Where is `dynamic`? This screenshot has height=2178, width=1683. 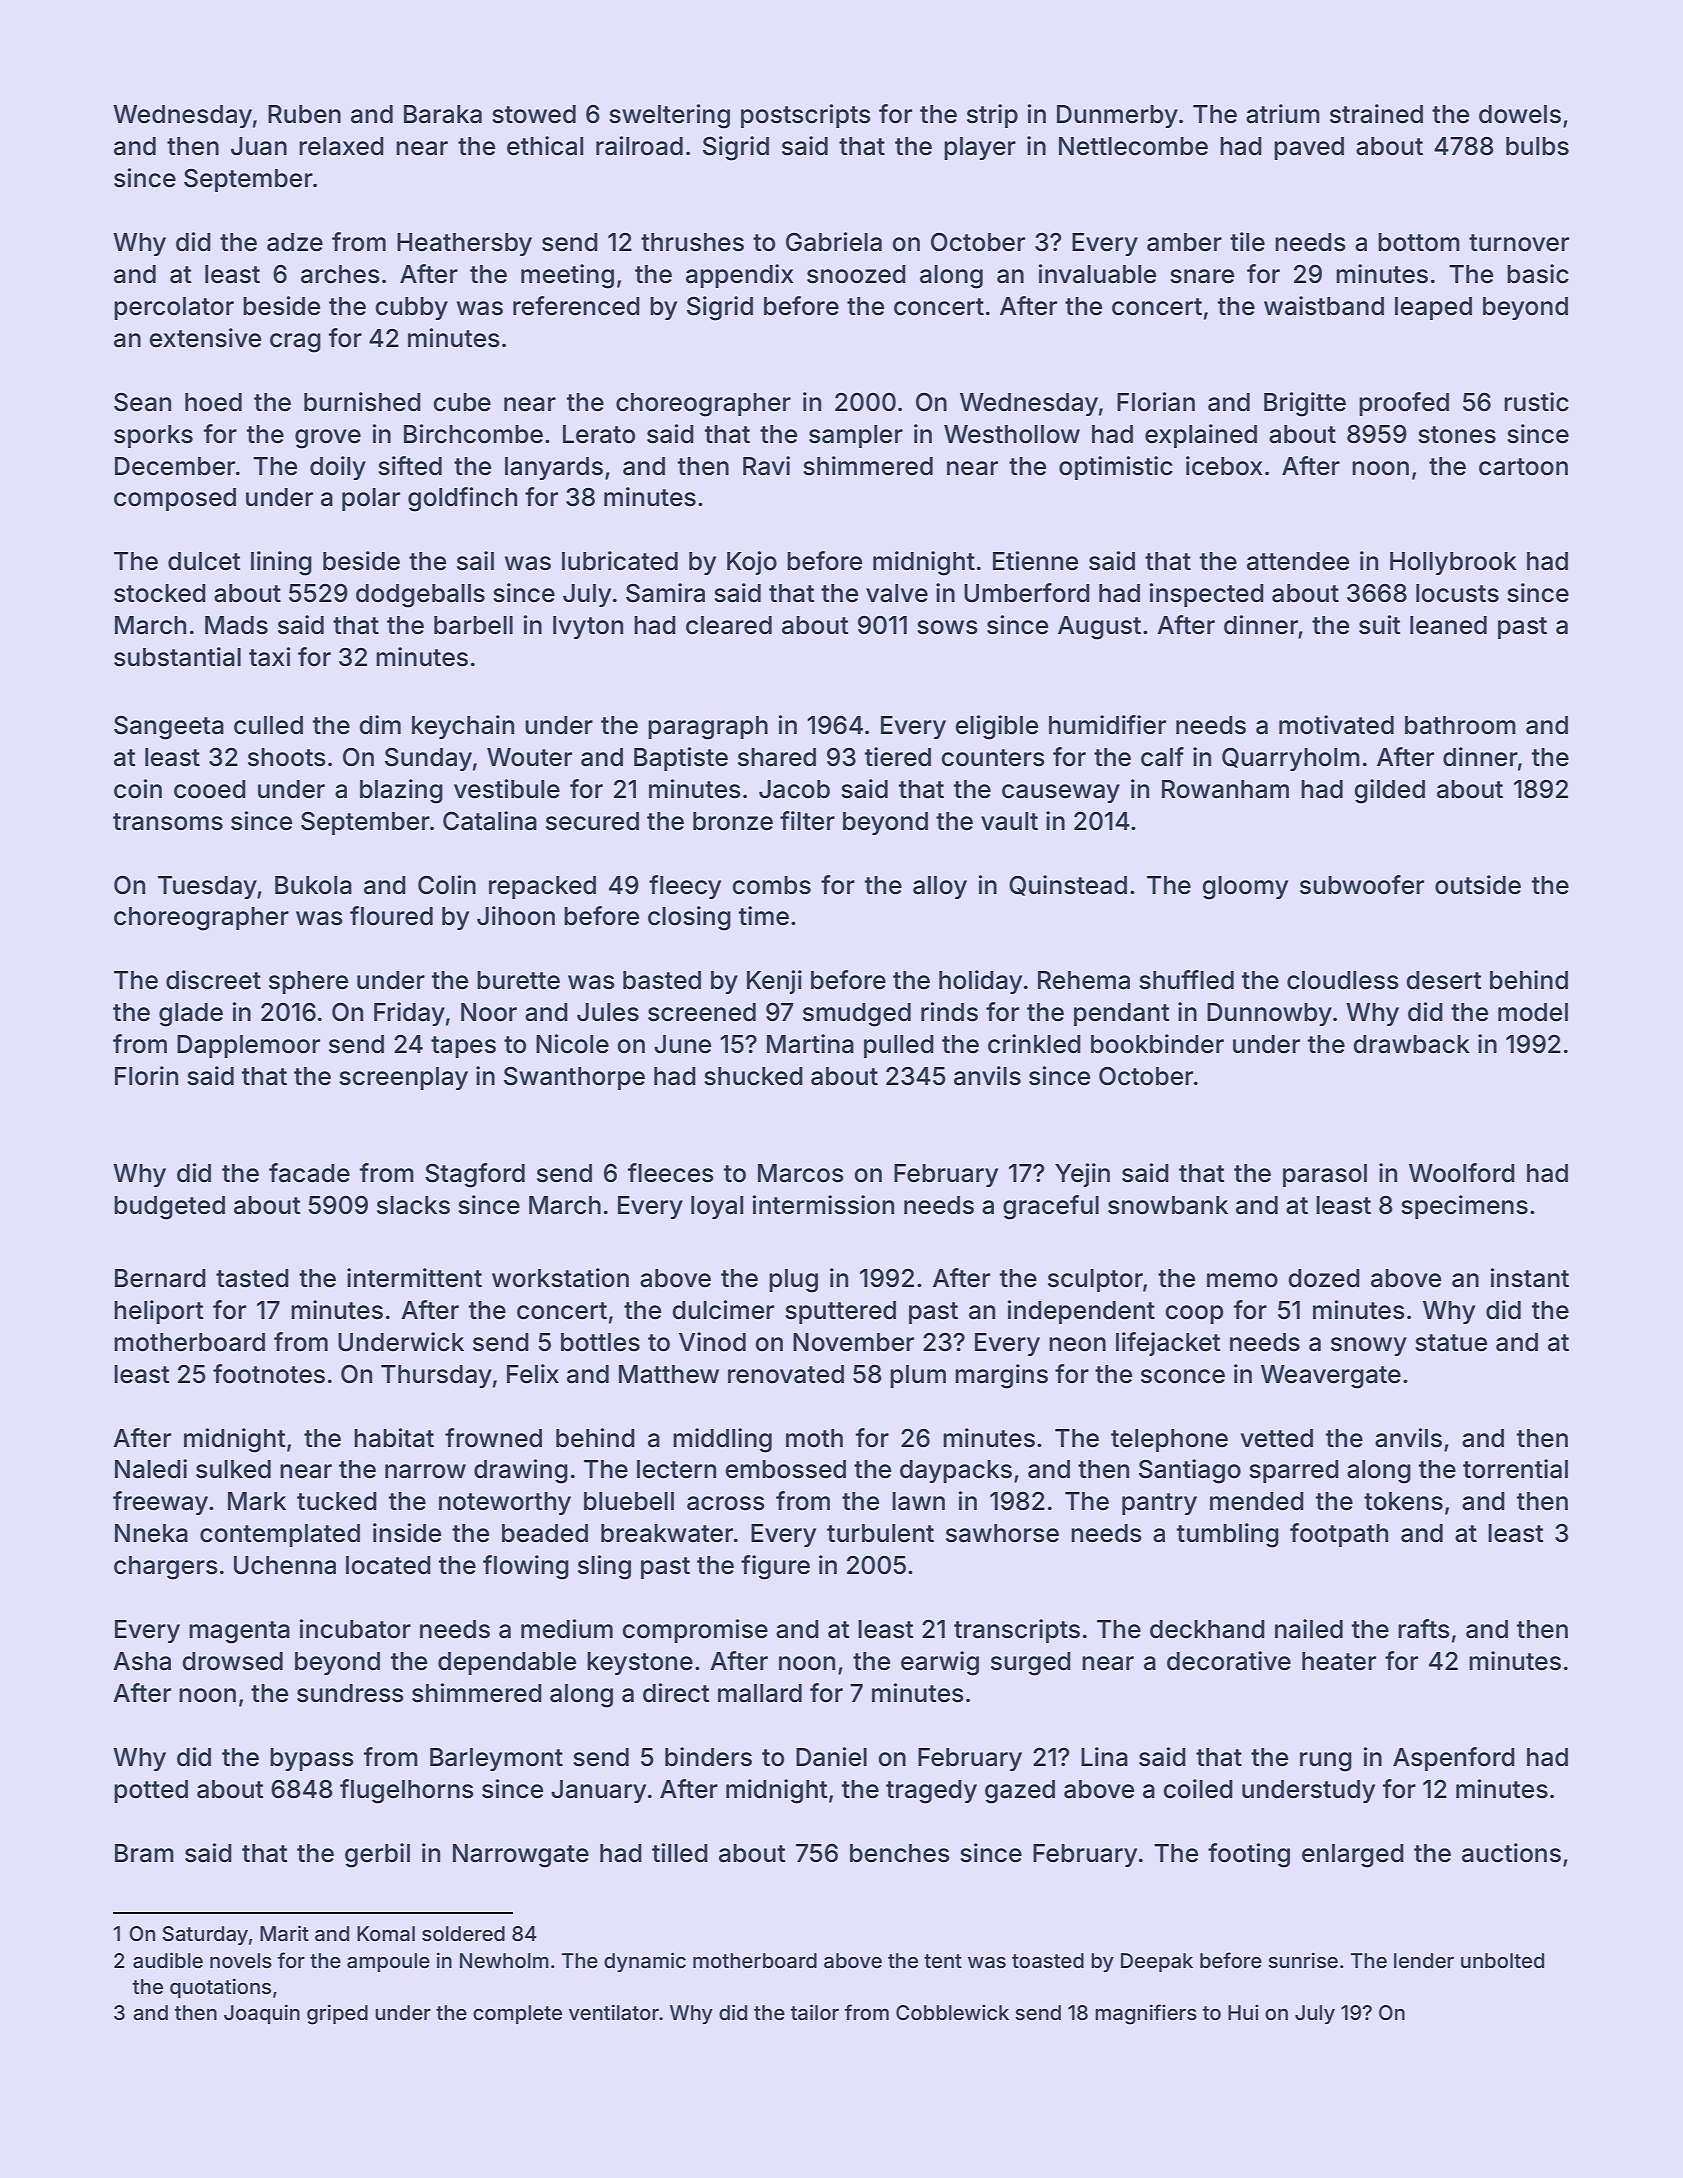 dynamic is located at coordinates (645, 1962).
